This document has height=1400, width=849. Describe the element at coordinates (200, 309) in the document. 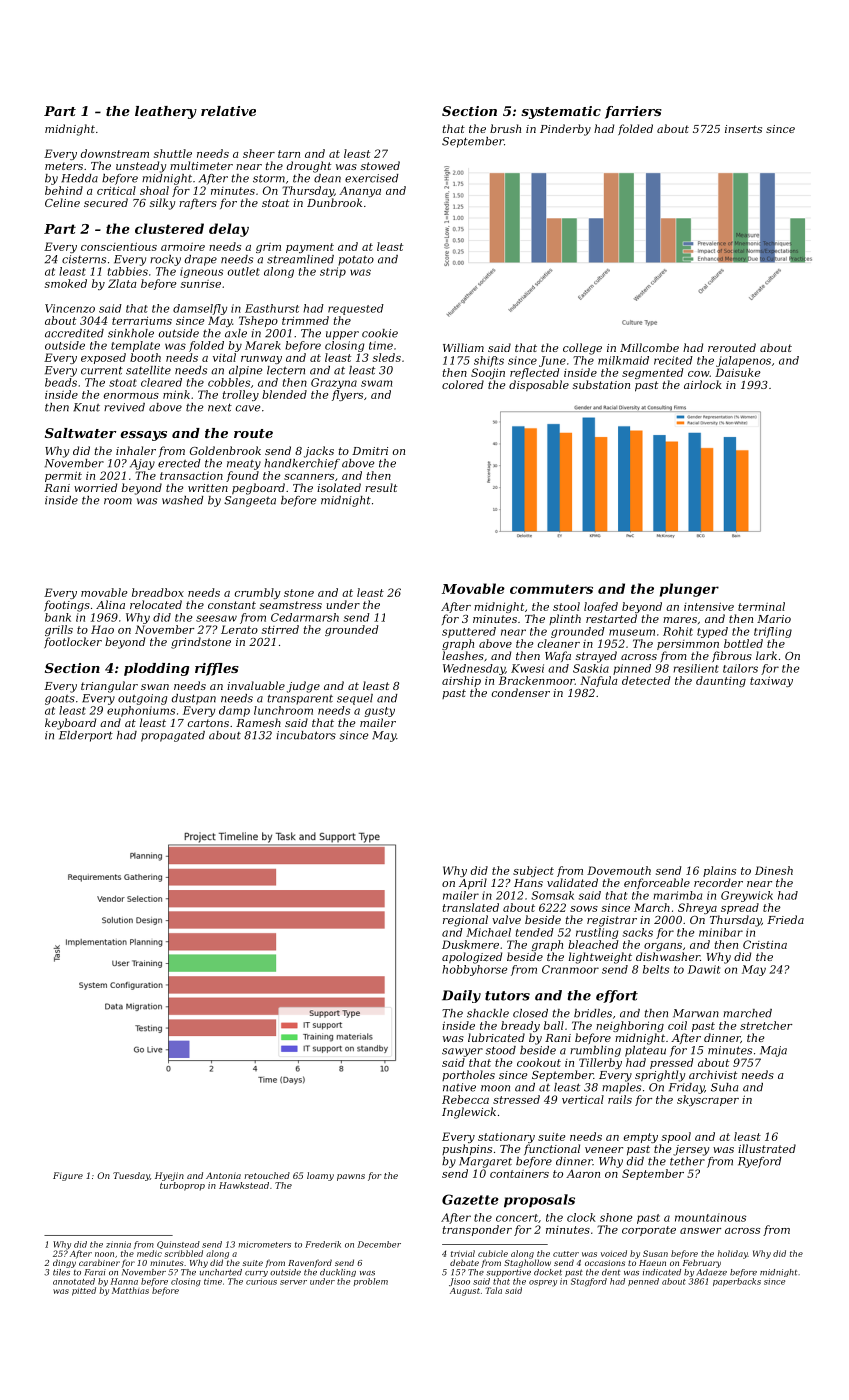

I see `damselfly` at that location.
